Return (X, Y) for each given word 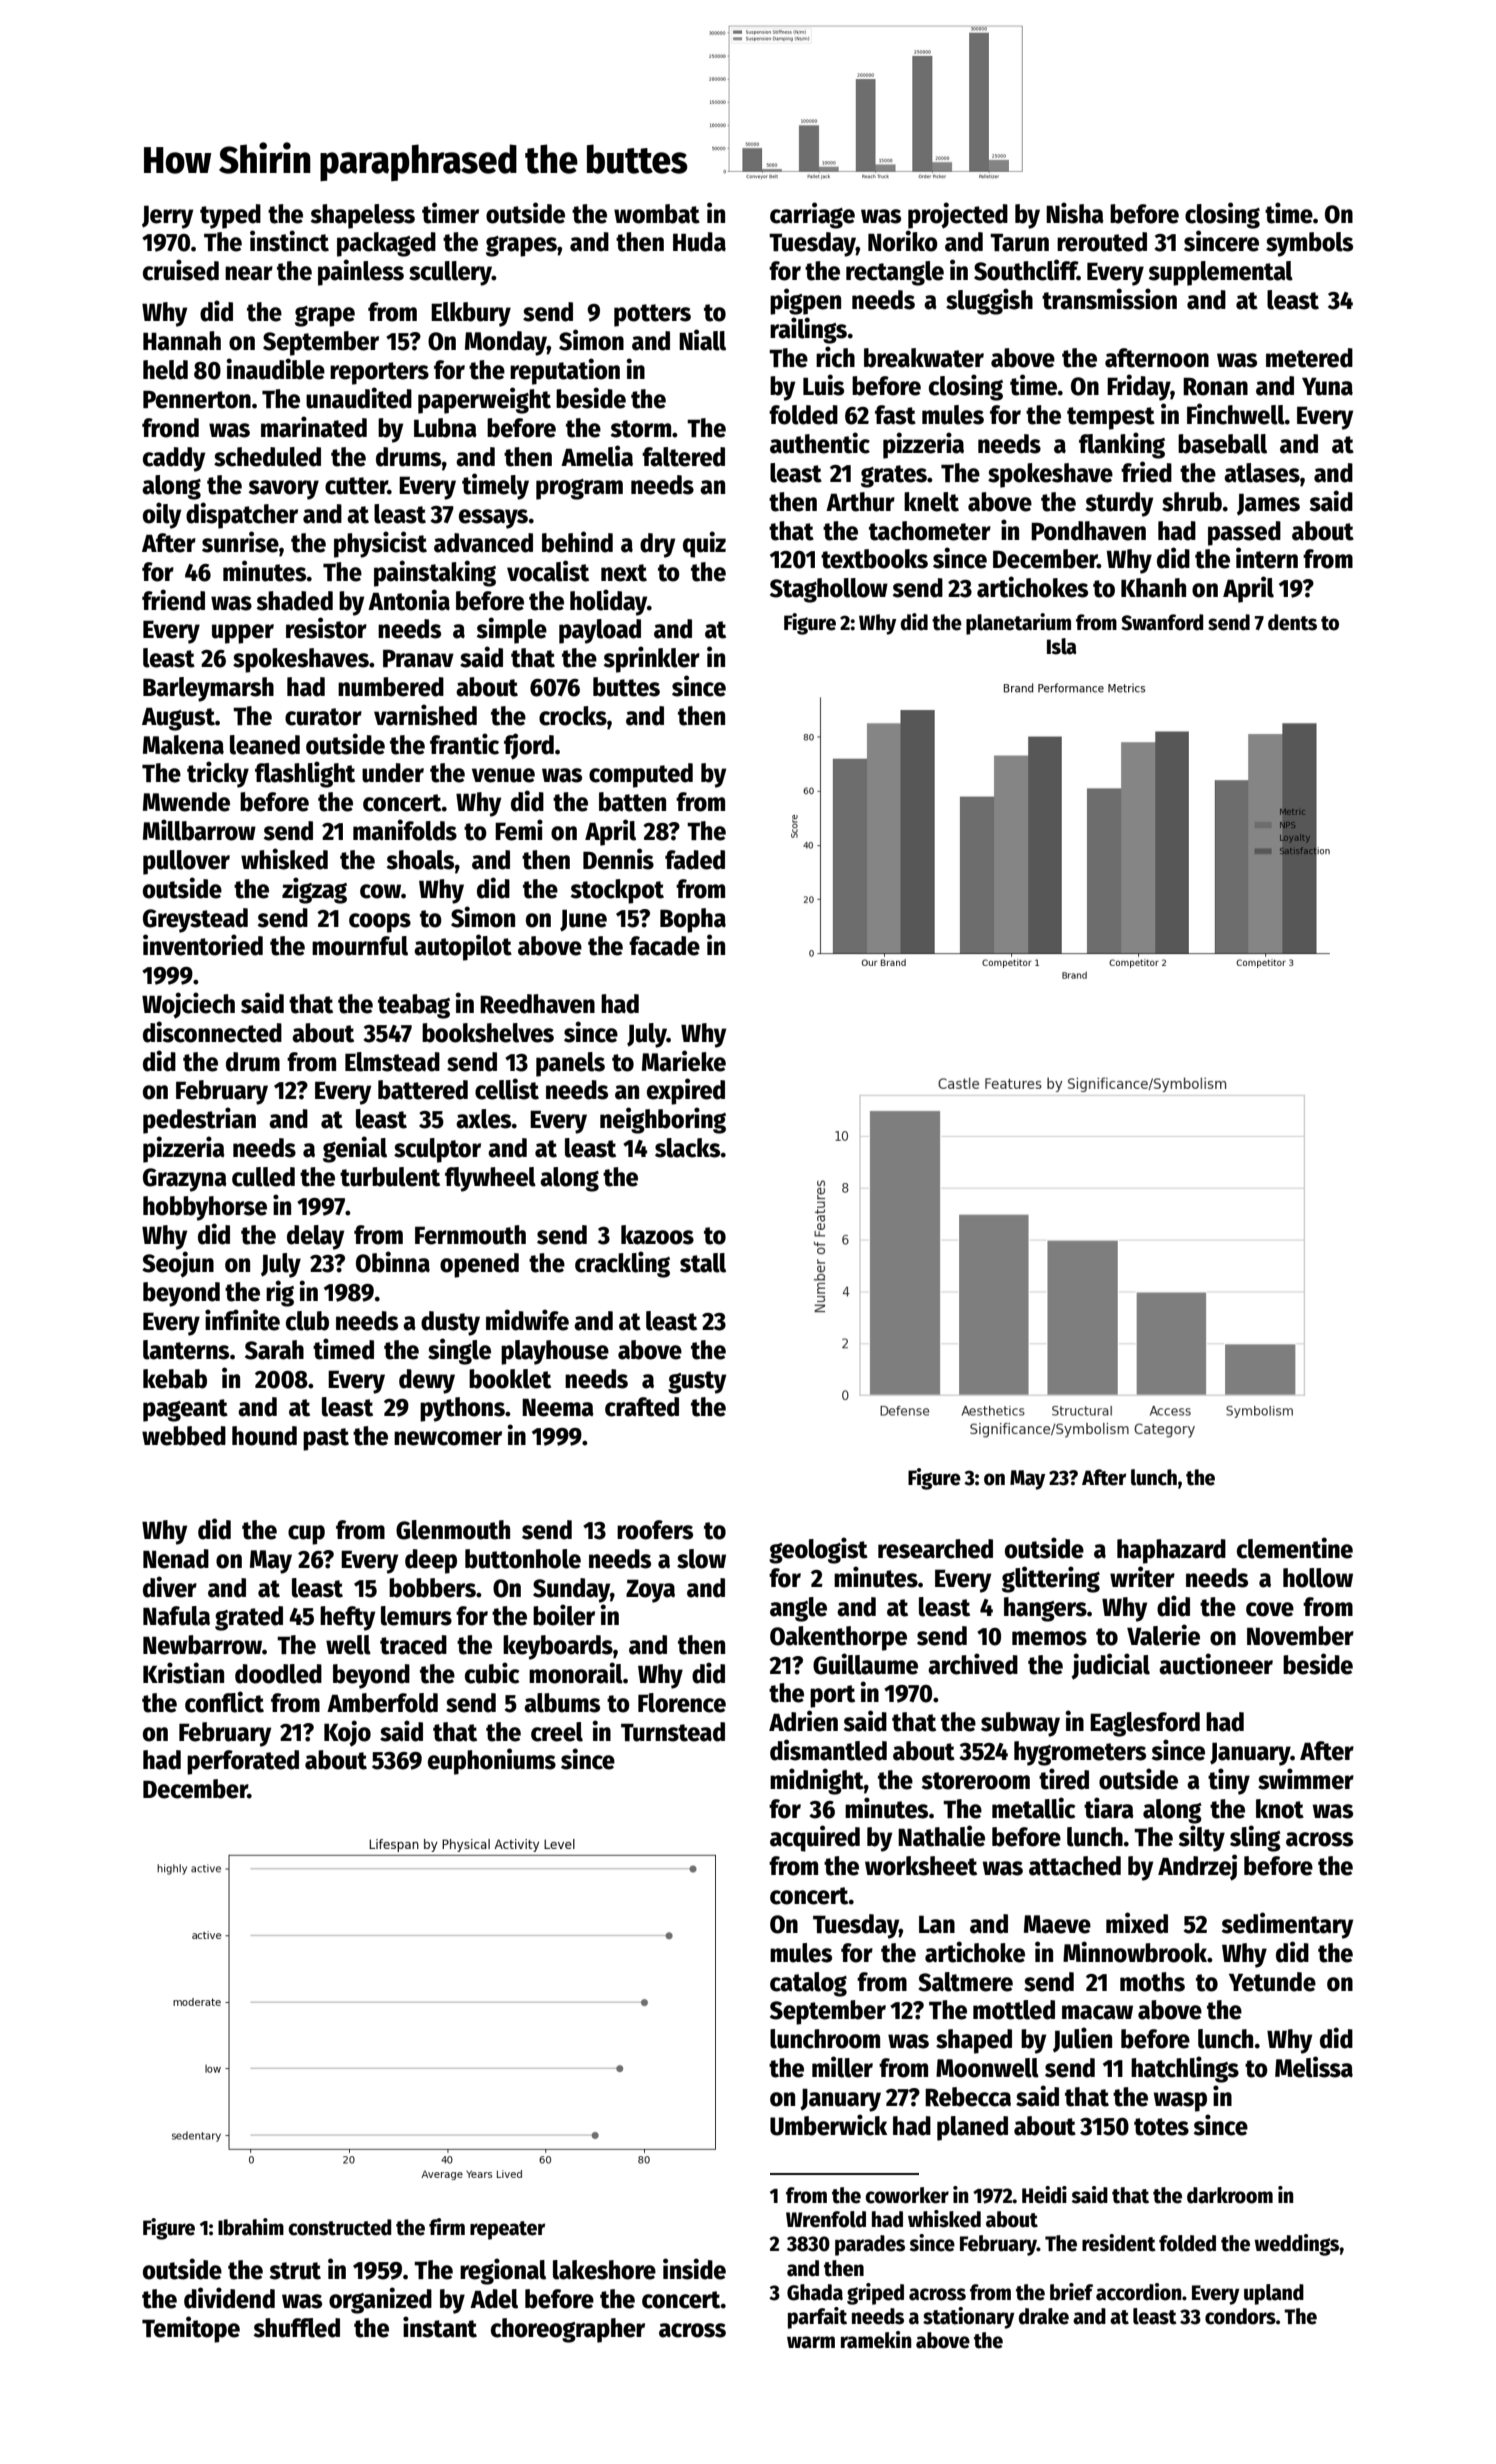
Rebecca (968, 2097)
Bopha (693, 920)
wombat (657, 214)
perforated (243, 1762)
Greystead (195, 920)
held (165, 370)
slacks (688, 1148)
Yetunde (1272, 1982)
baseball (1222, 444)
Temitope (191, 2329)
